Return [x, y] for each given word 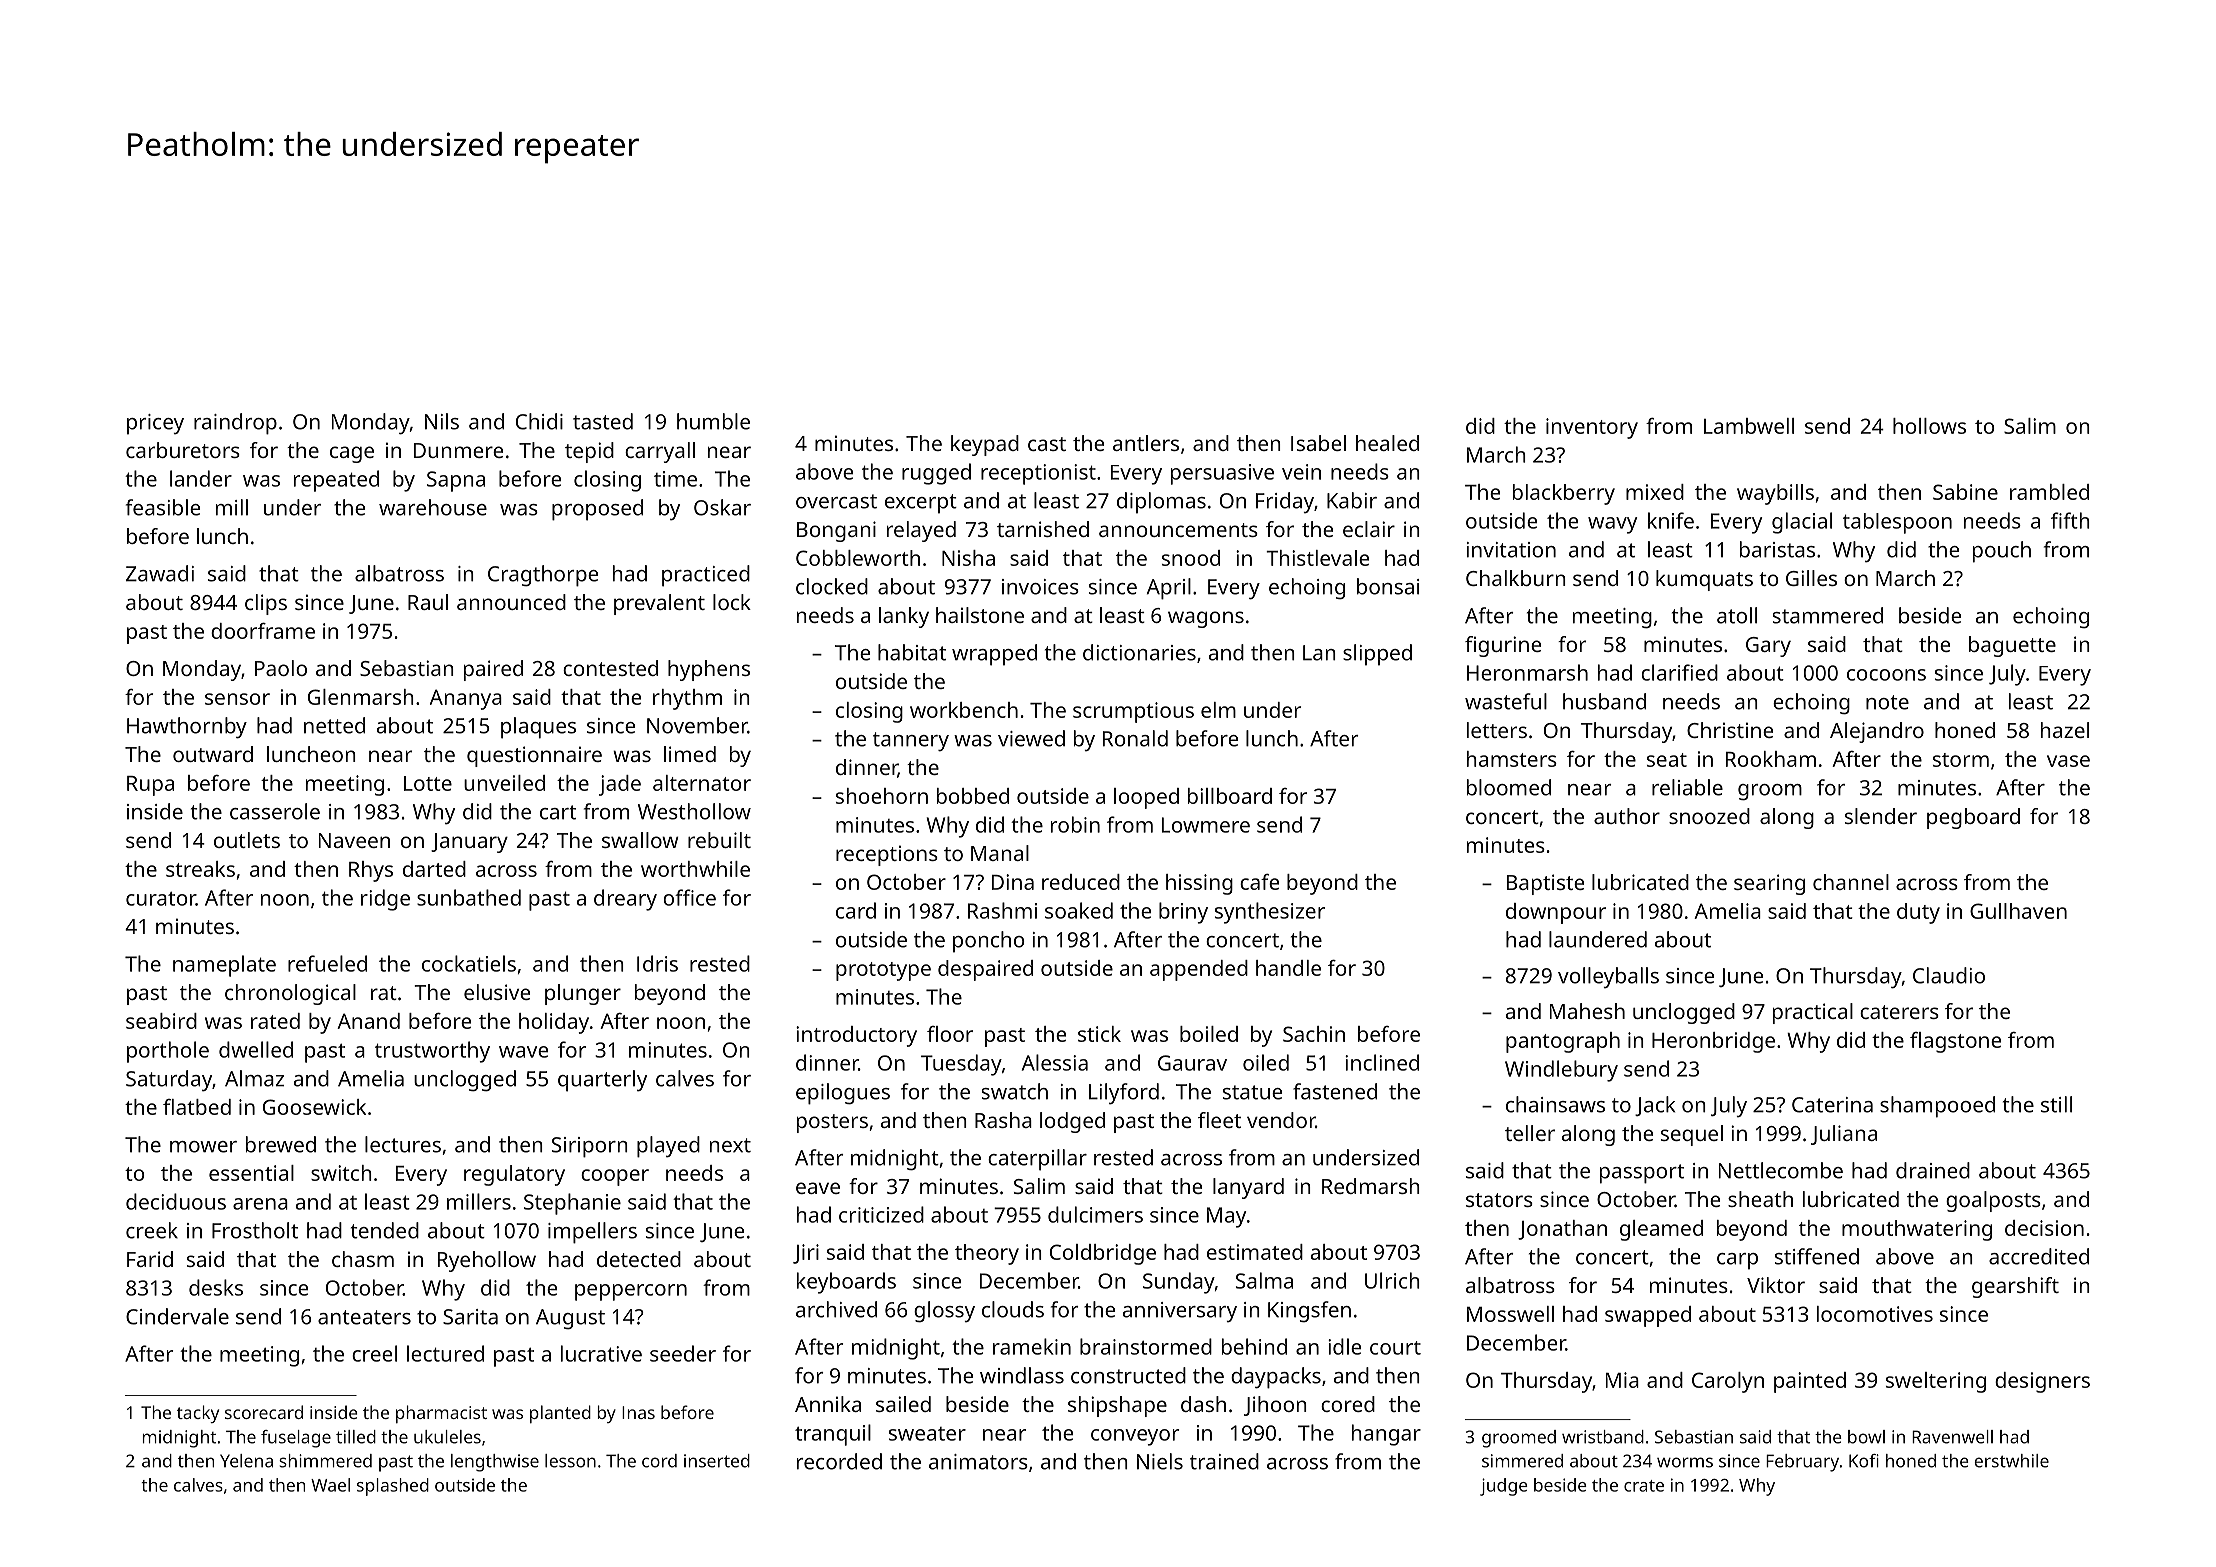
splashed [393, 1487]
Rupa [150, 786]
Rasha [1003, 1120]
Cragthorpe [543, 576]
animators [978, 1462]
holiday [554, 1023]
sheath [1760, 1199]
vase [2068, 761]
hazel [2065, 730]
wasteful [1506, 701]
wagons [1206, 619]
